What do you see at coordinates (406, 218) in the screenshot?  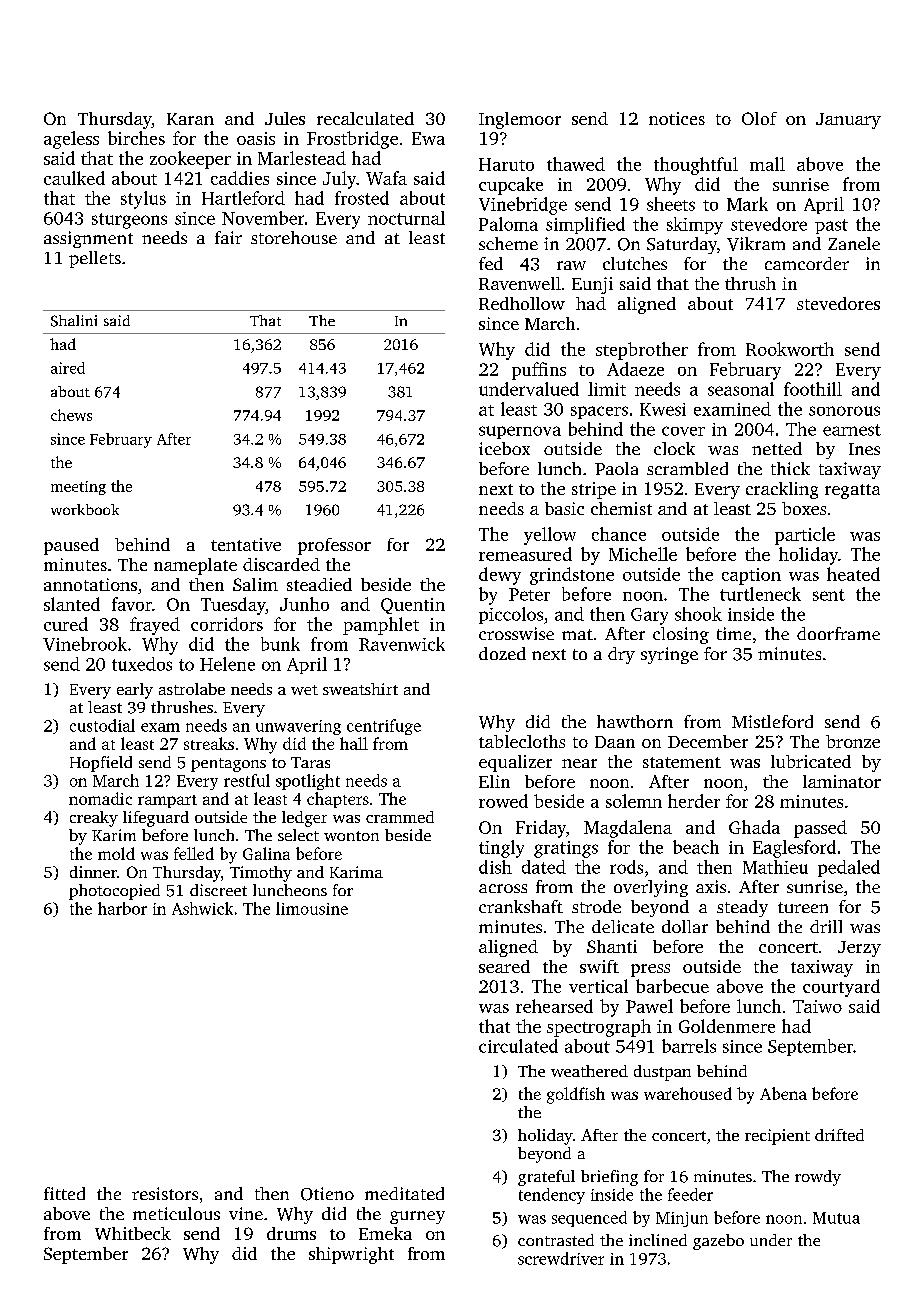 I see `nocturnal` at bounding box center [406, 218].
